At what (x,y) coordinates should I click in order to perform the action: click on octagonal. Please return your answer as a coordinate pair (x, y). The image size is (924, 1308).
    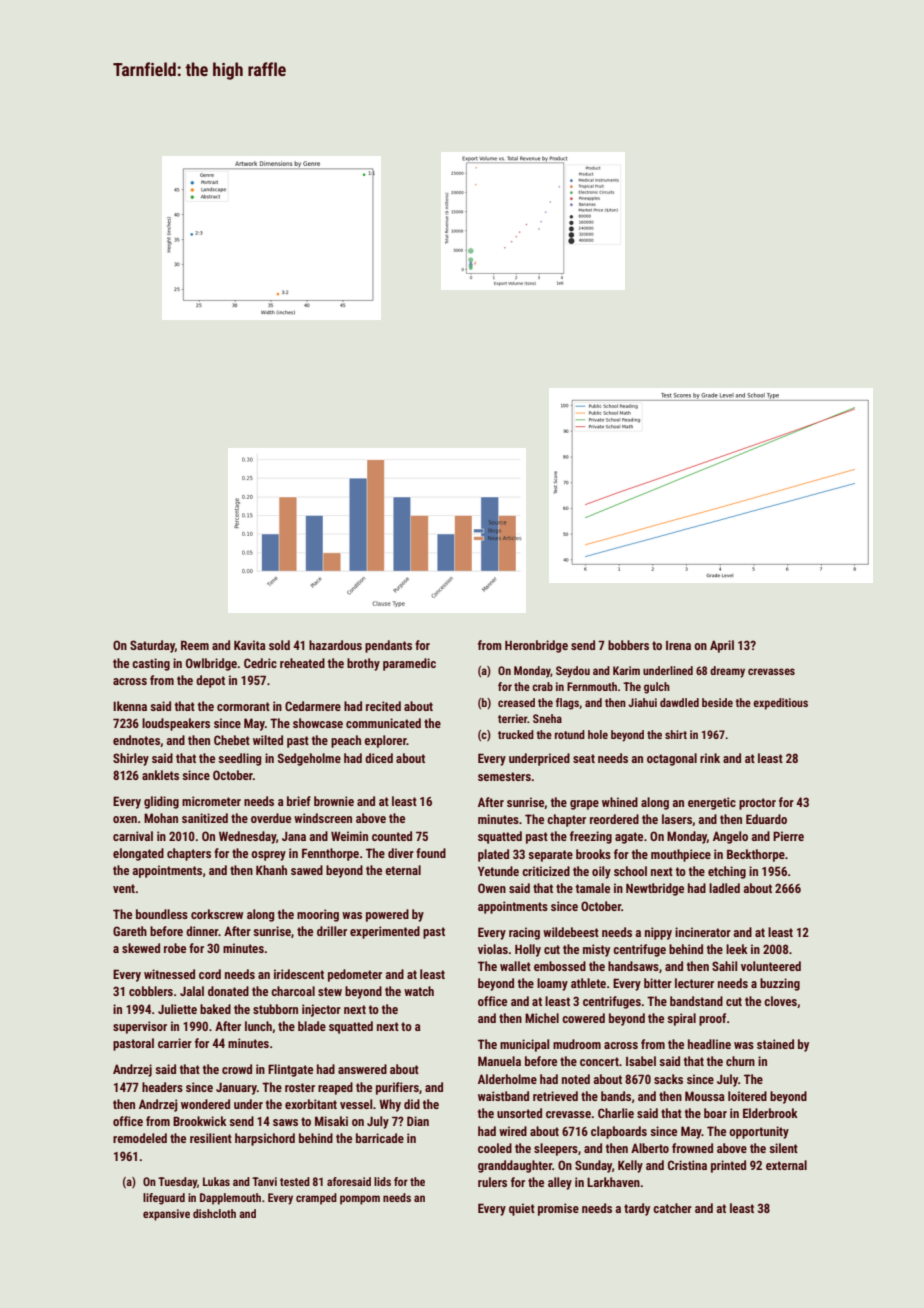
    Looking at the image, I should click on (672, 759).
